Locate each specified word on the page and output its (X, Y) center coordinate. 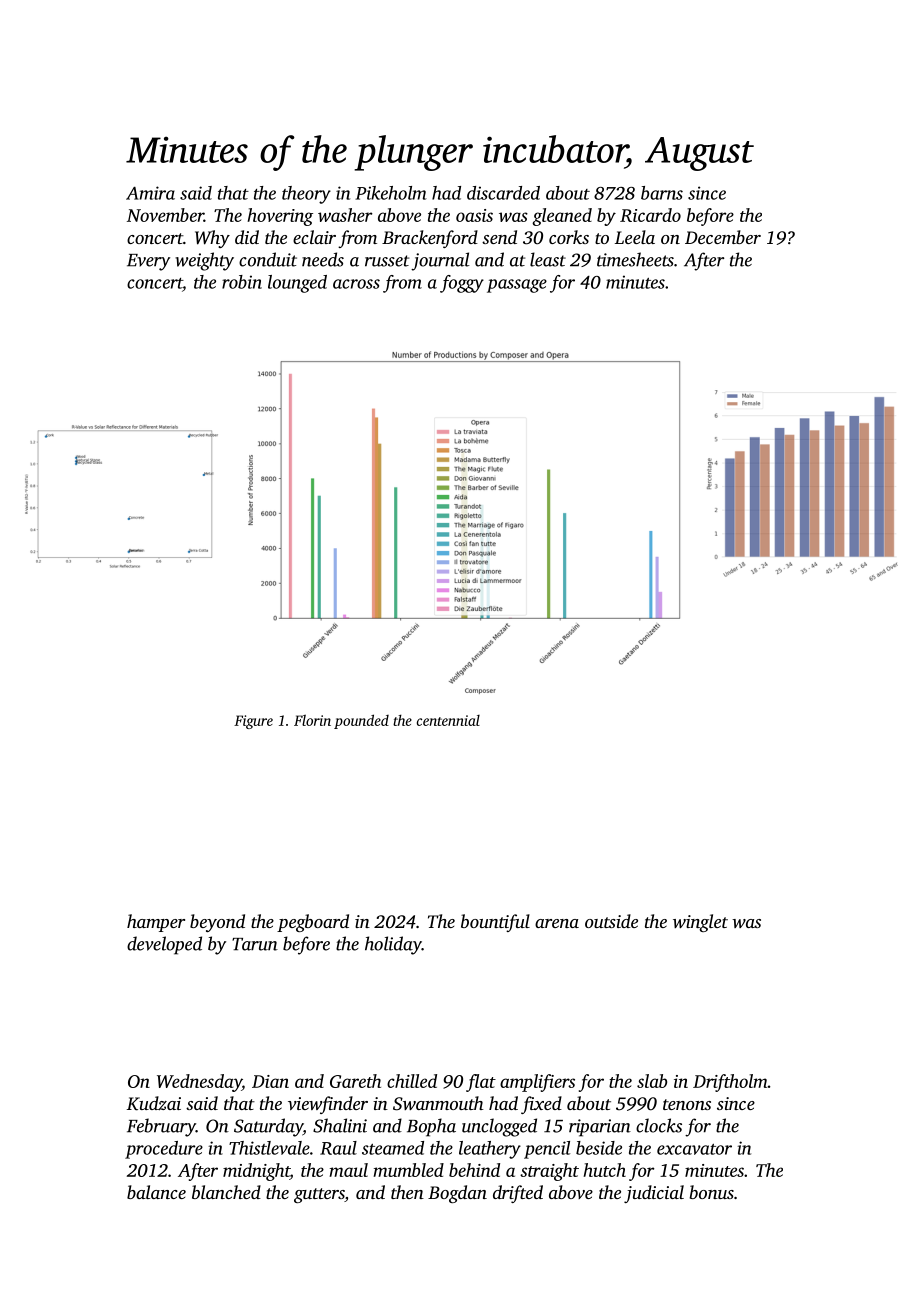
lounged (297, 284)
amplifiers (537, 1083)
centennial (448, 720)
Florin (312, 720)
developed (164, 945)
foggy (462, 284)
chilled (412, 1081)
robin (242, 282)
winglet (700, 923)
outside (611, 921)
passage (517, 286)
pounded (361, 721)
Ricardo (650, 215)
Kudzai (154, 1103)
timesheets (635, 259)
